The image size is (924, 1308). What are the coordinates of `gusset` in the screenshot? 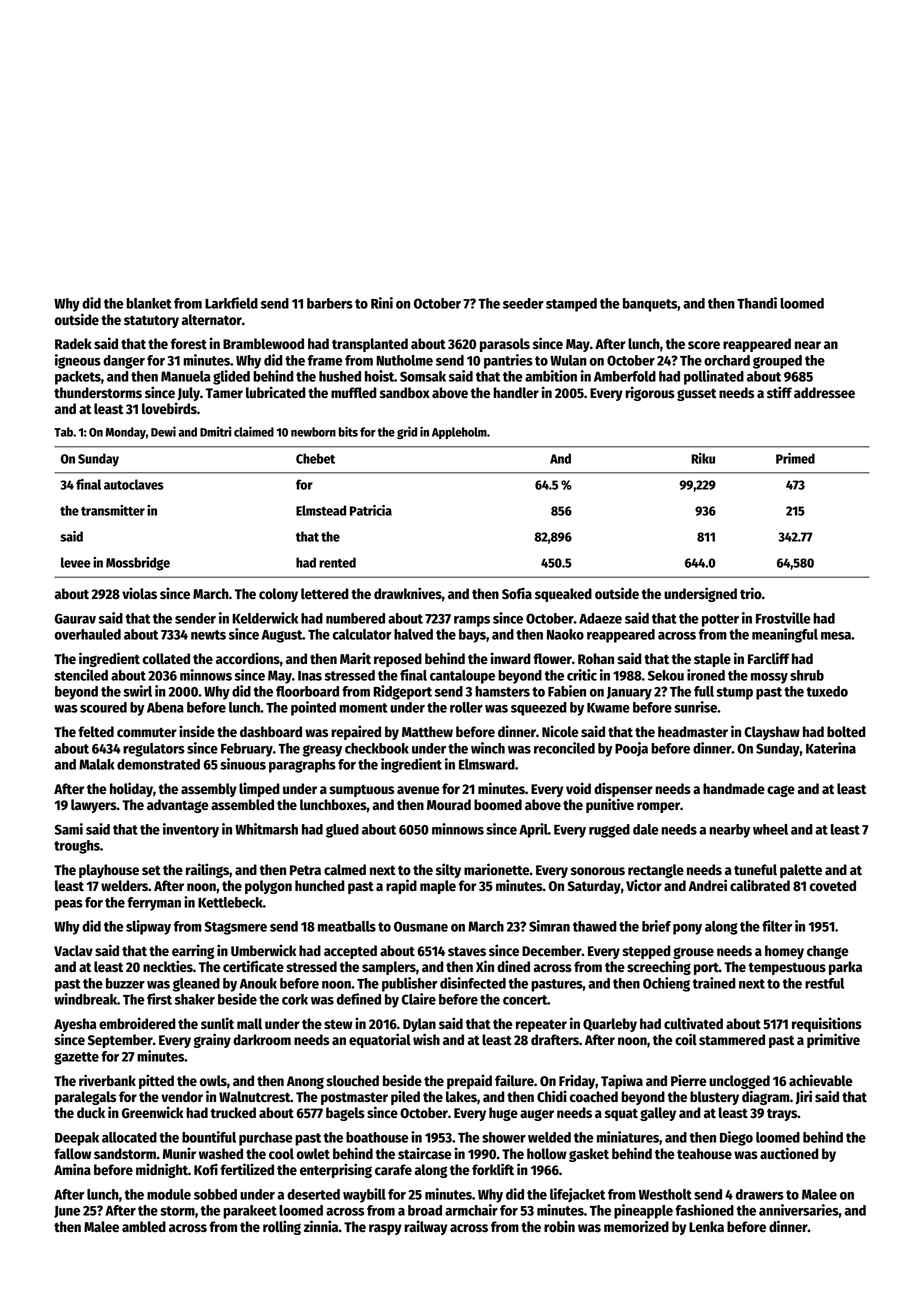 It's located at (696, 395).
